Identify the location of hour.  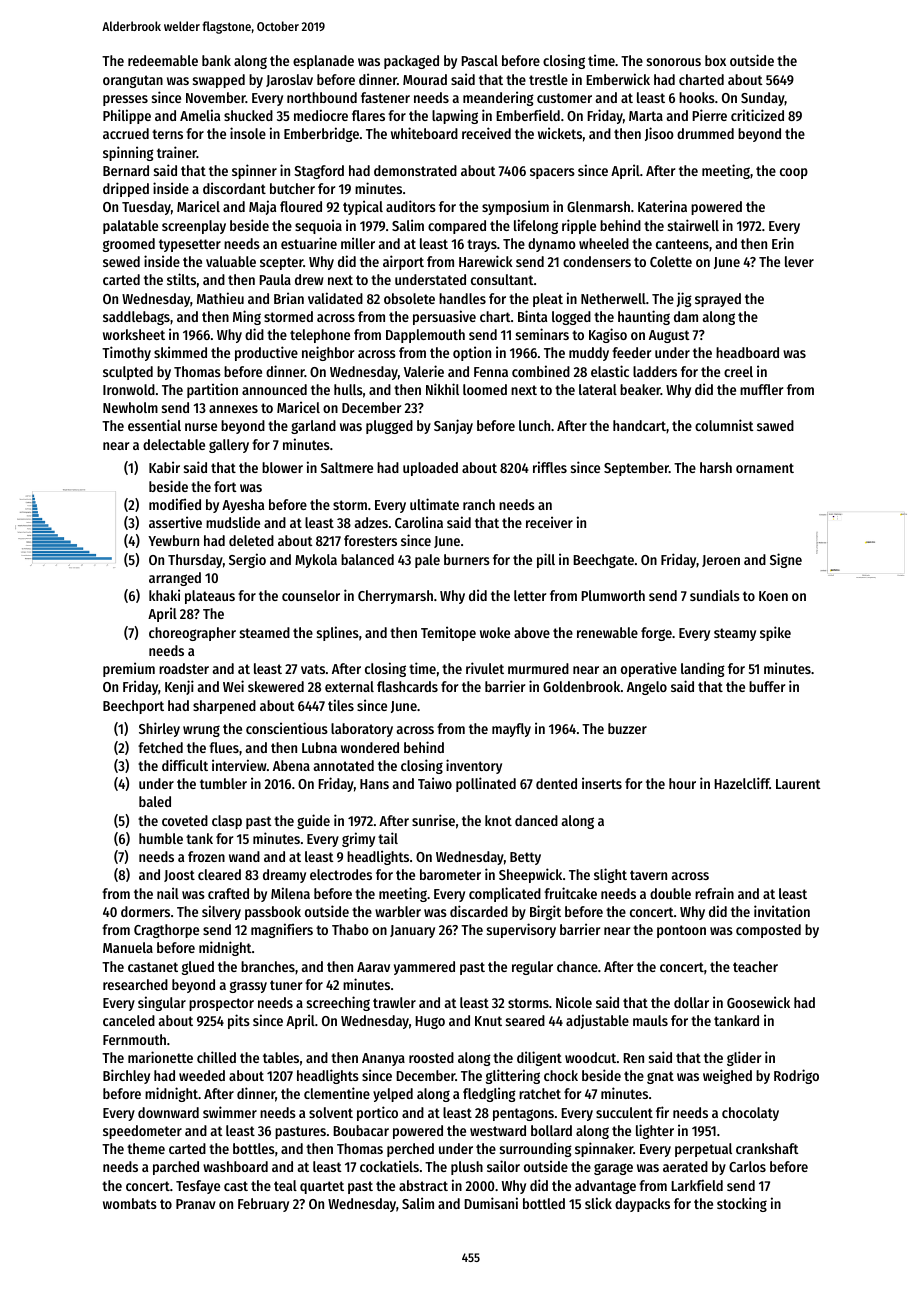
(682, 783).
